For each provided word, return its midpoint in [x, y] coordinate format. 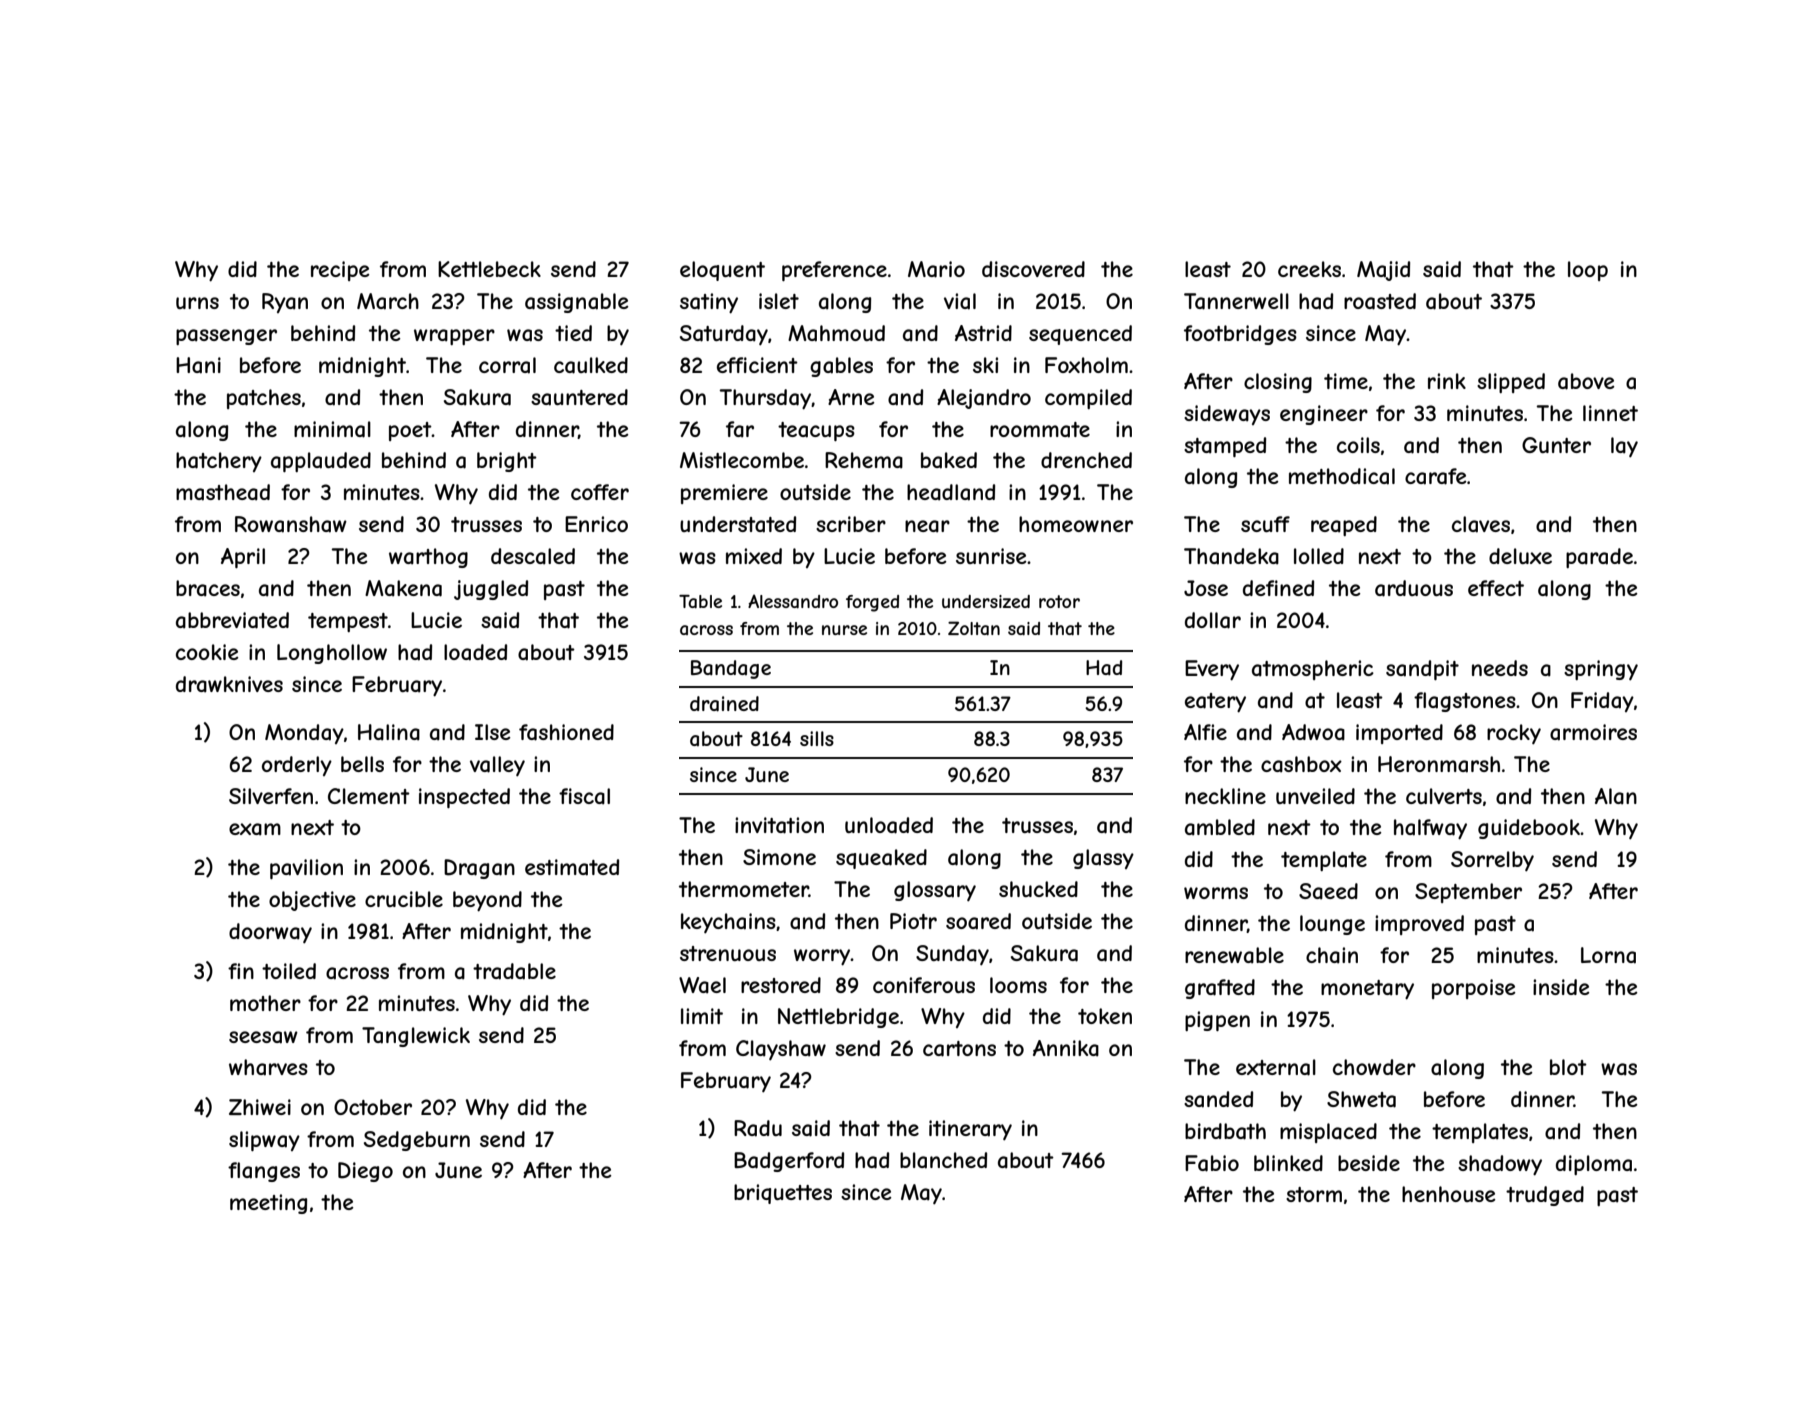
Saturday [724, 335]
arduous [1414, 588]
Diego [365, 1172]
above [1586, 381]
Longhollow [332, 654]
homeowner [1076, 524]
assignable [577, 303]
